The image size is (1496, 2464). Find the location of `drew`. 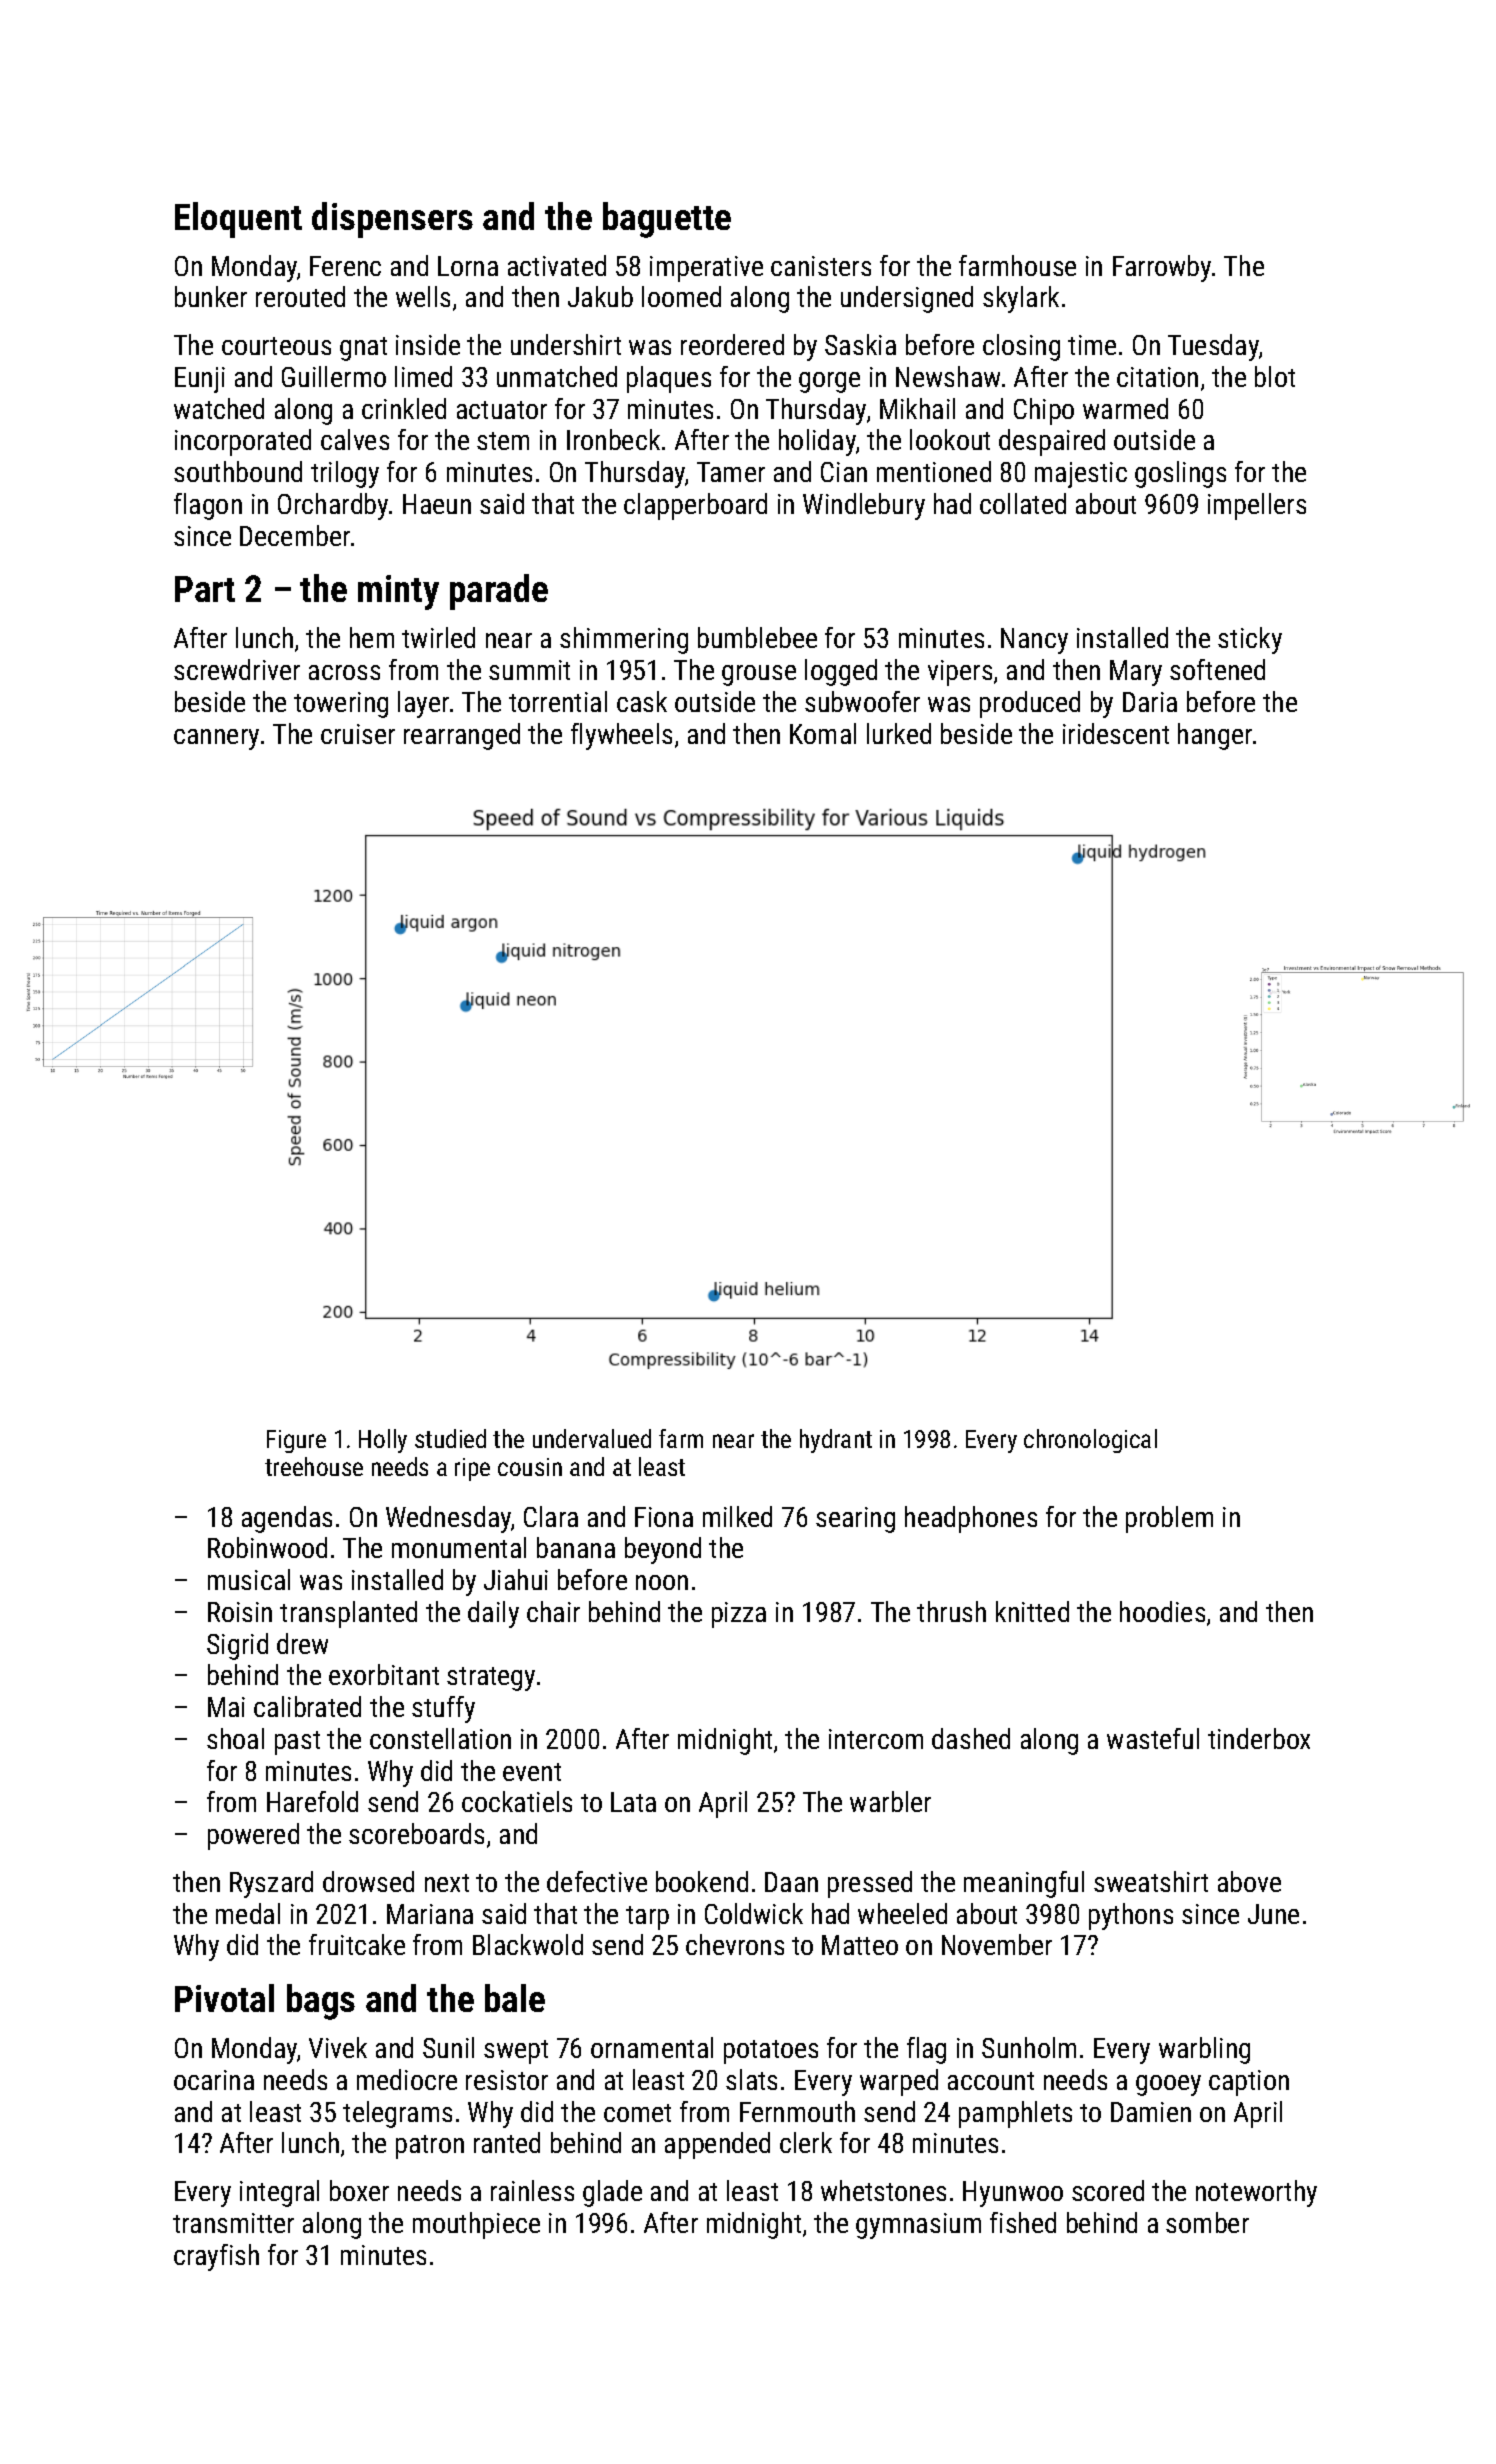

drew is located at coordinates (302, 1643).
